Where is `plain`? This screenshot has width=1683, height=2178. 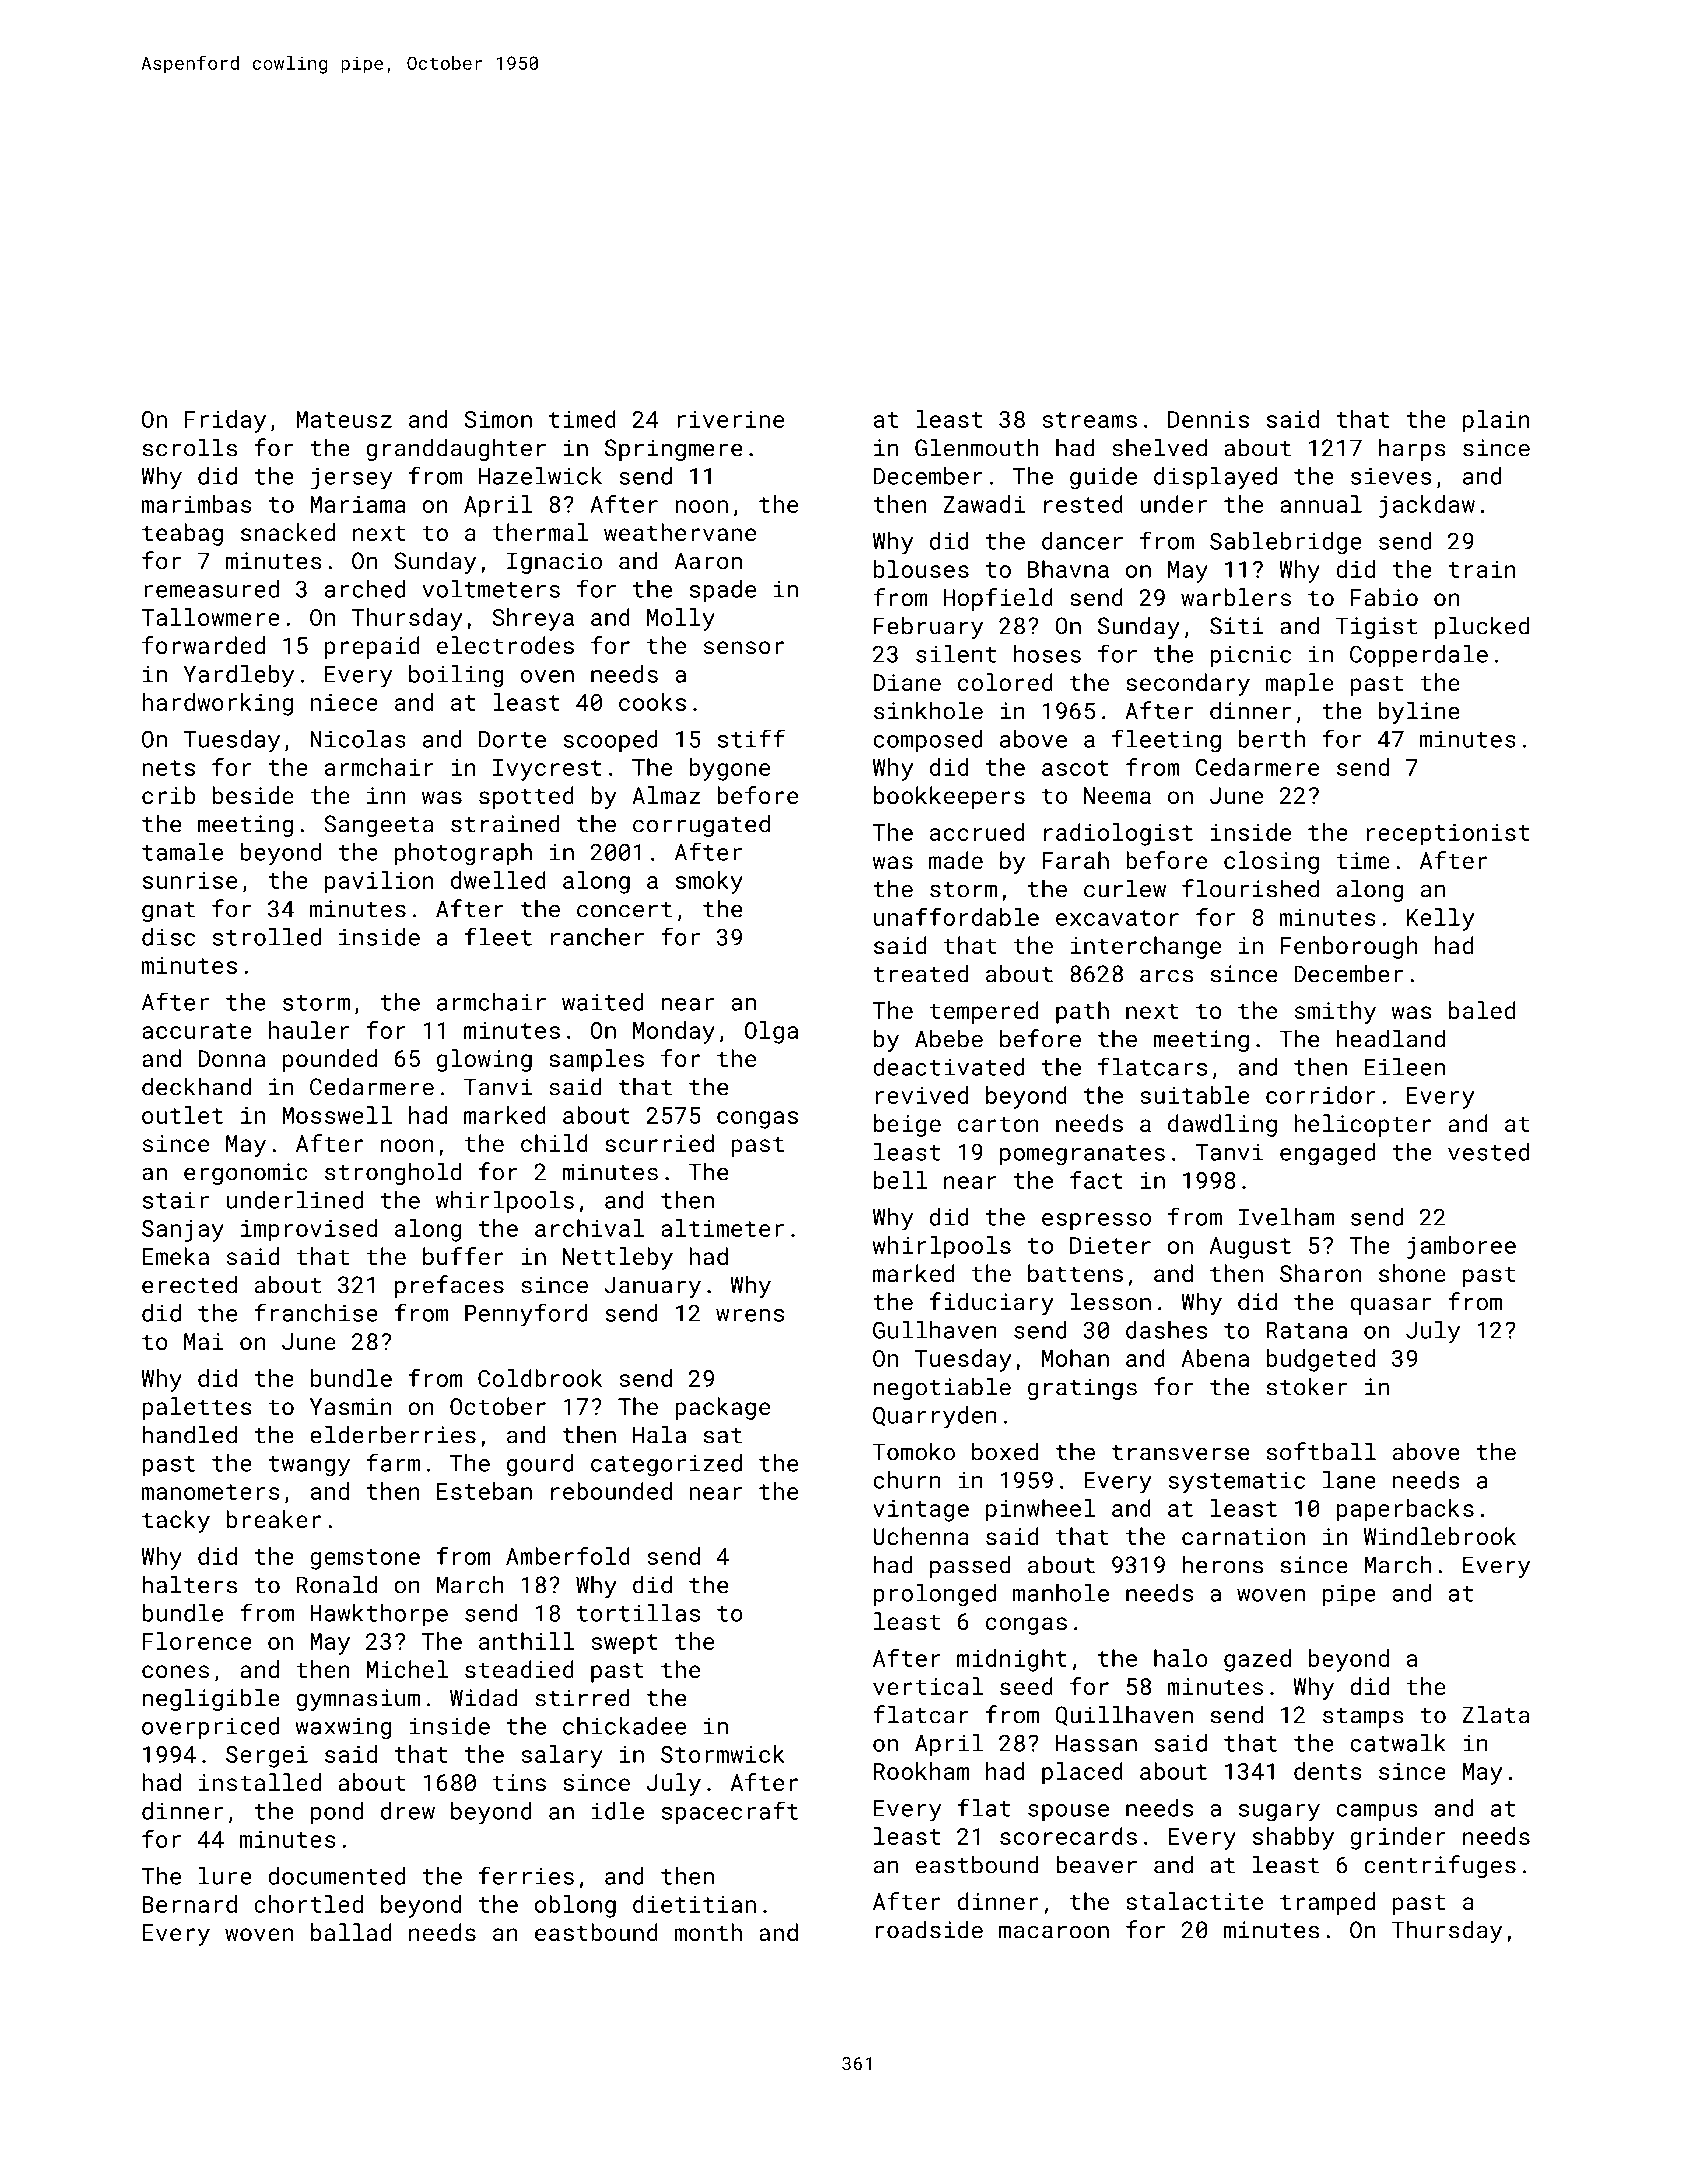 plain is located at coordinates (1496, 421).
